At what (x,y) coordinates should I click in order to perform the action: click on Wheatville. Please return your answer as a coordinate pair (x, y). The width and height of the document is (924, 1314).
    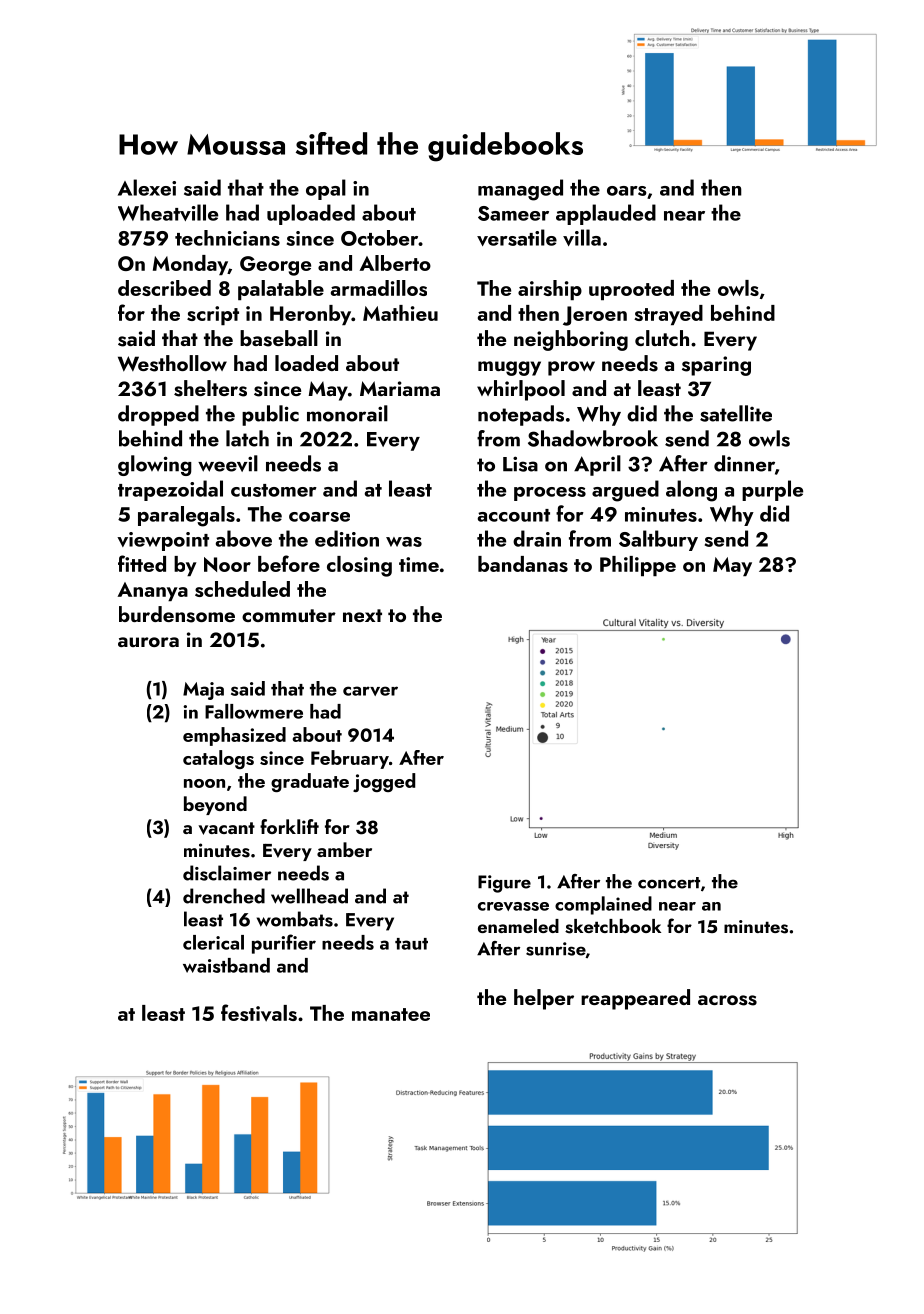
    Looking at the image, I should click on (168, 212).
